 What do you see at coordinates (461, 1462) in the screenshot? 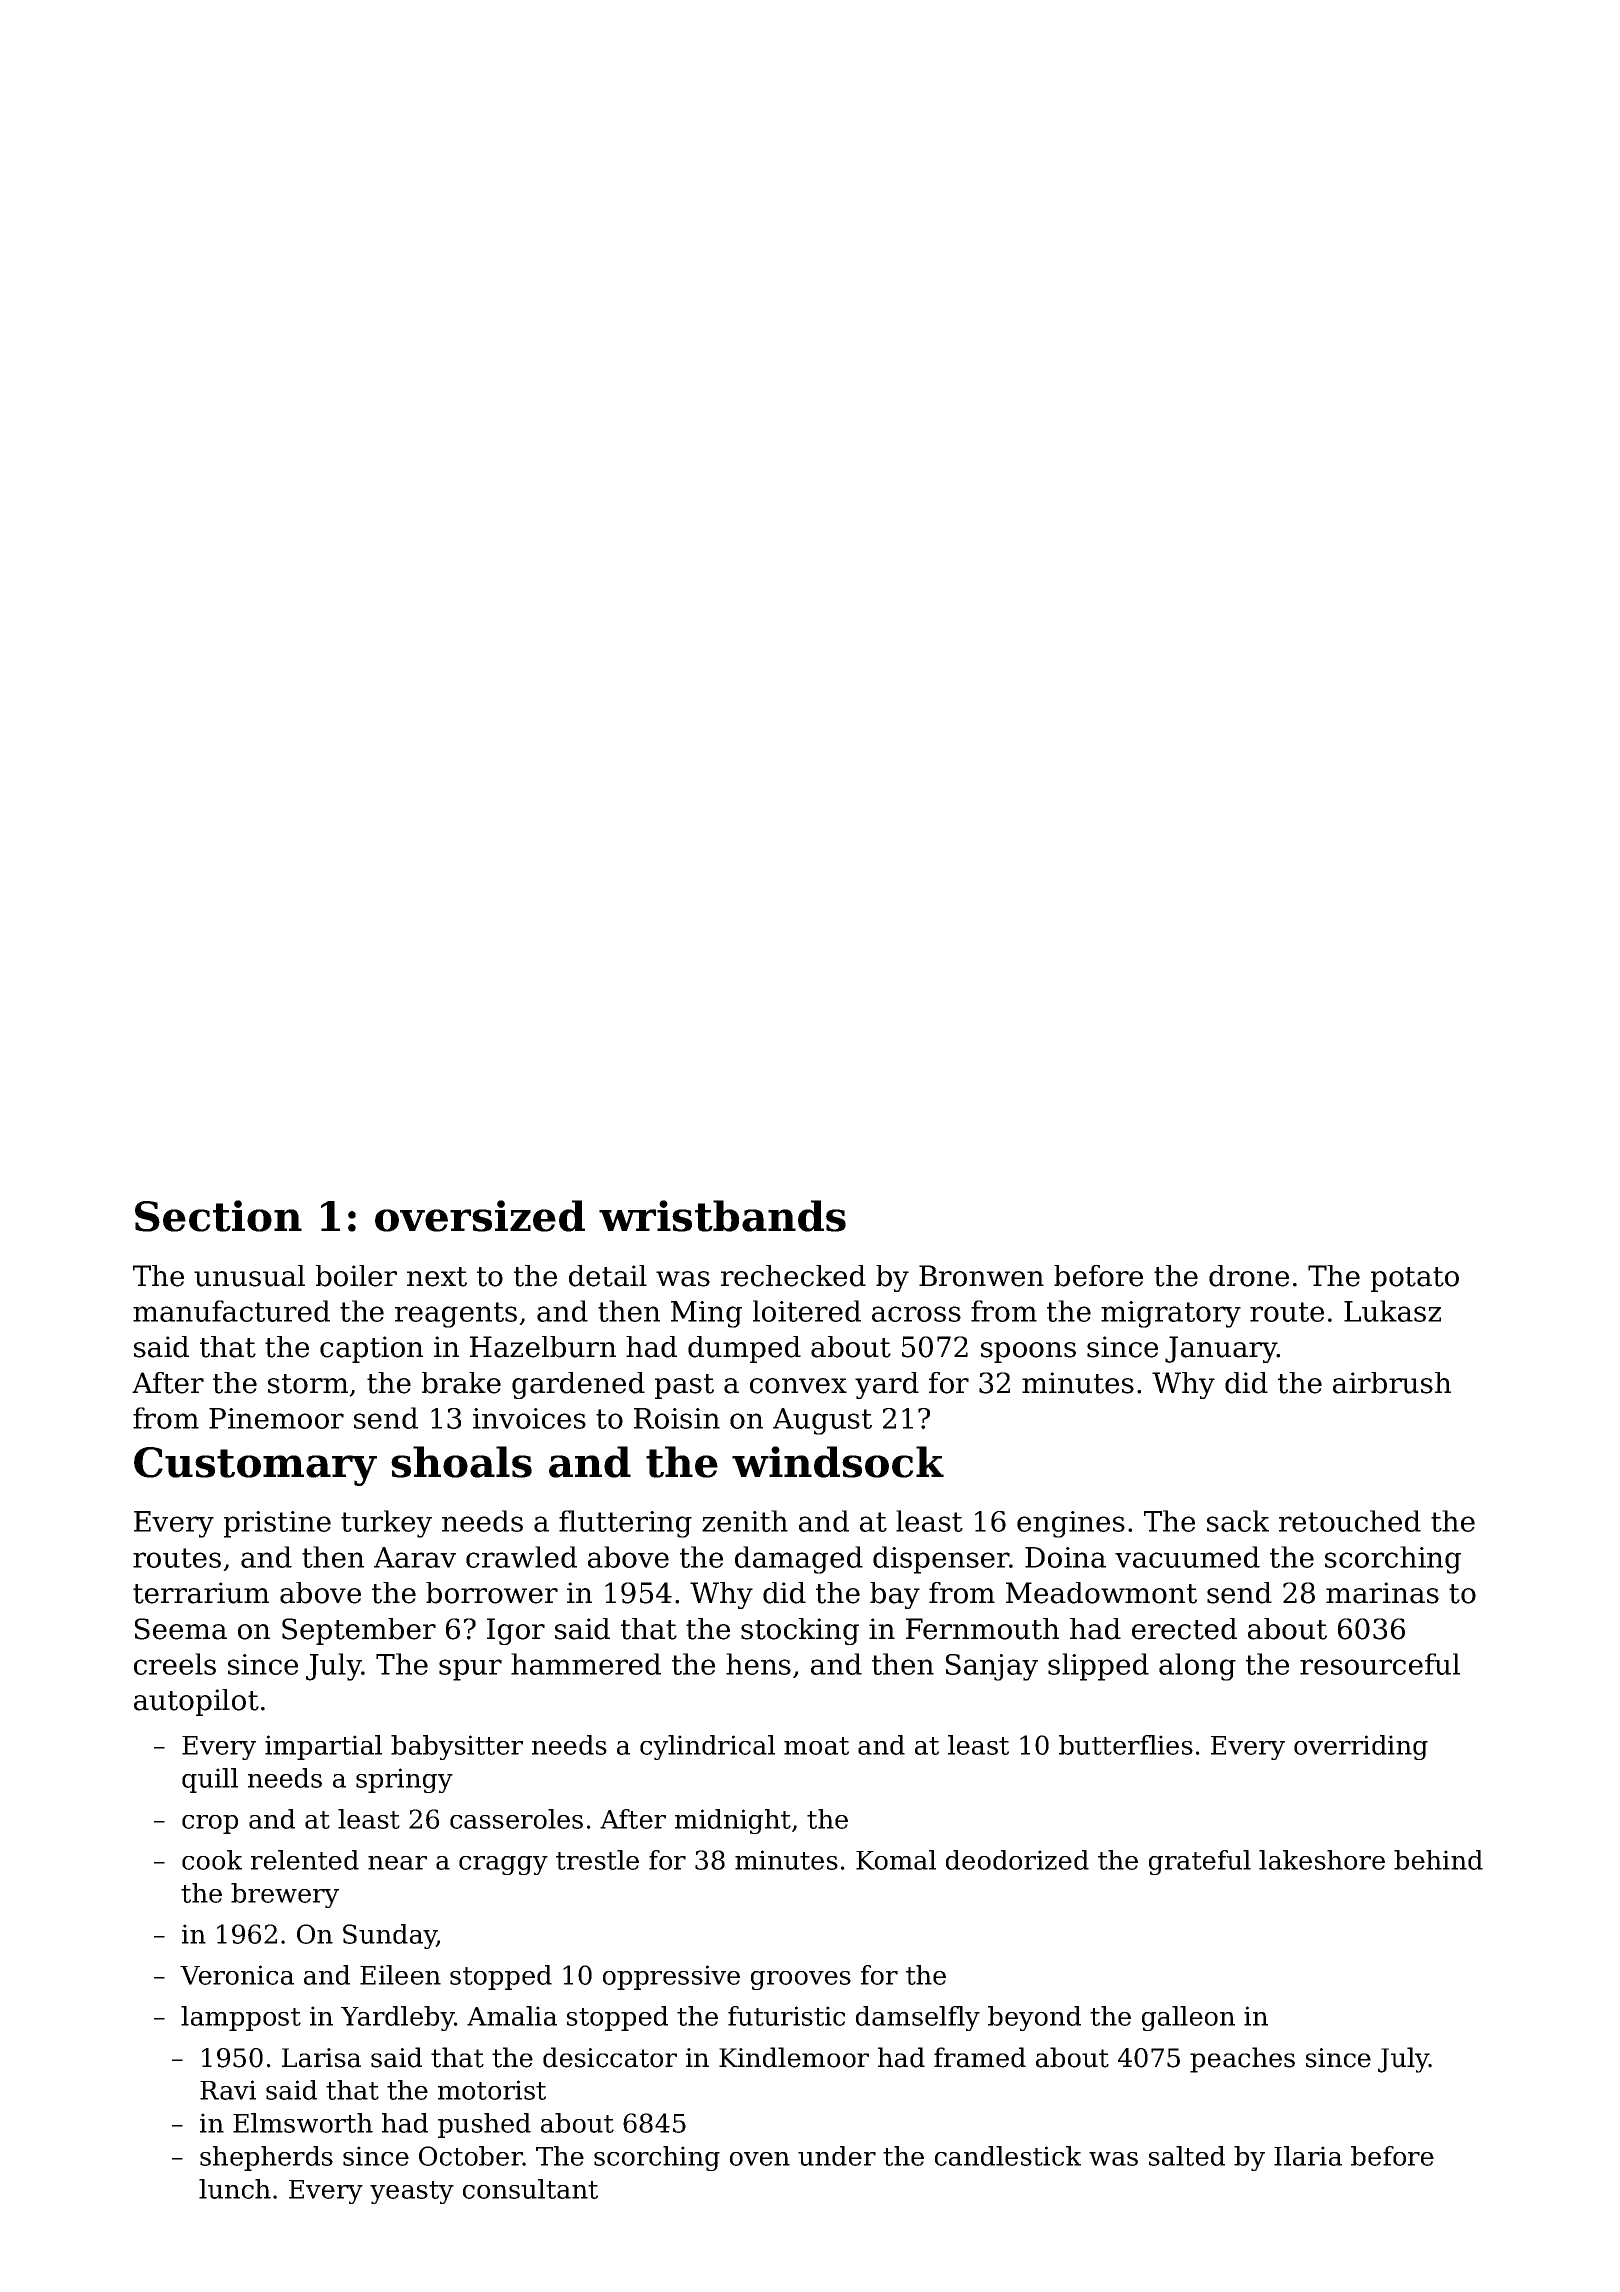
I see `shoals` at bounding box center [461, 1462].
